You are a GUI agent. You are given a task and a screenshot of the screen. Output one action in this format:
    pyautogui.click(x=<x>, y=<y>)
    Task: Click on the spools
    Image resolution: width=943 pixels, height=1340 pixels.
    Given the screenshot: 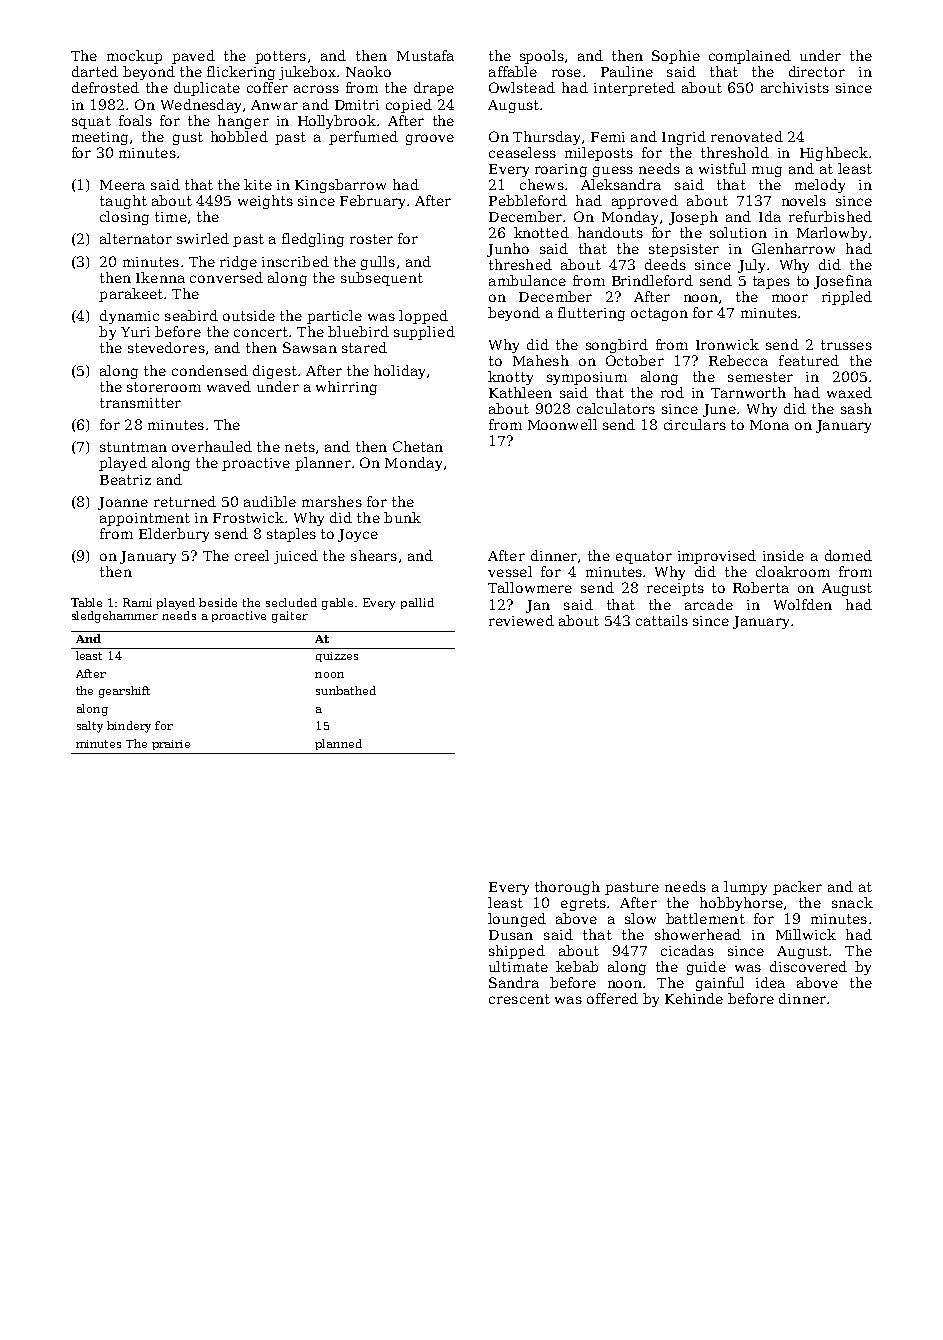 What is the action you would take?
    pyautogui.click(x=542, y=57)
